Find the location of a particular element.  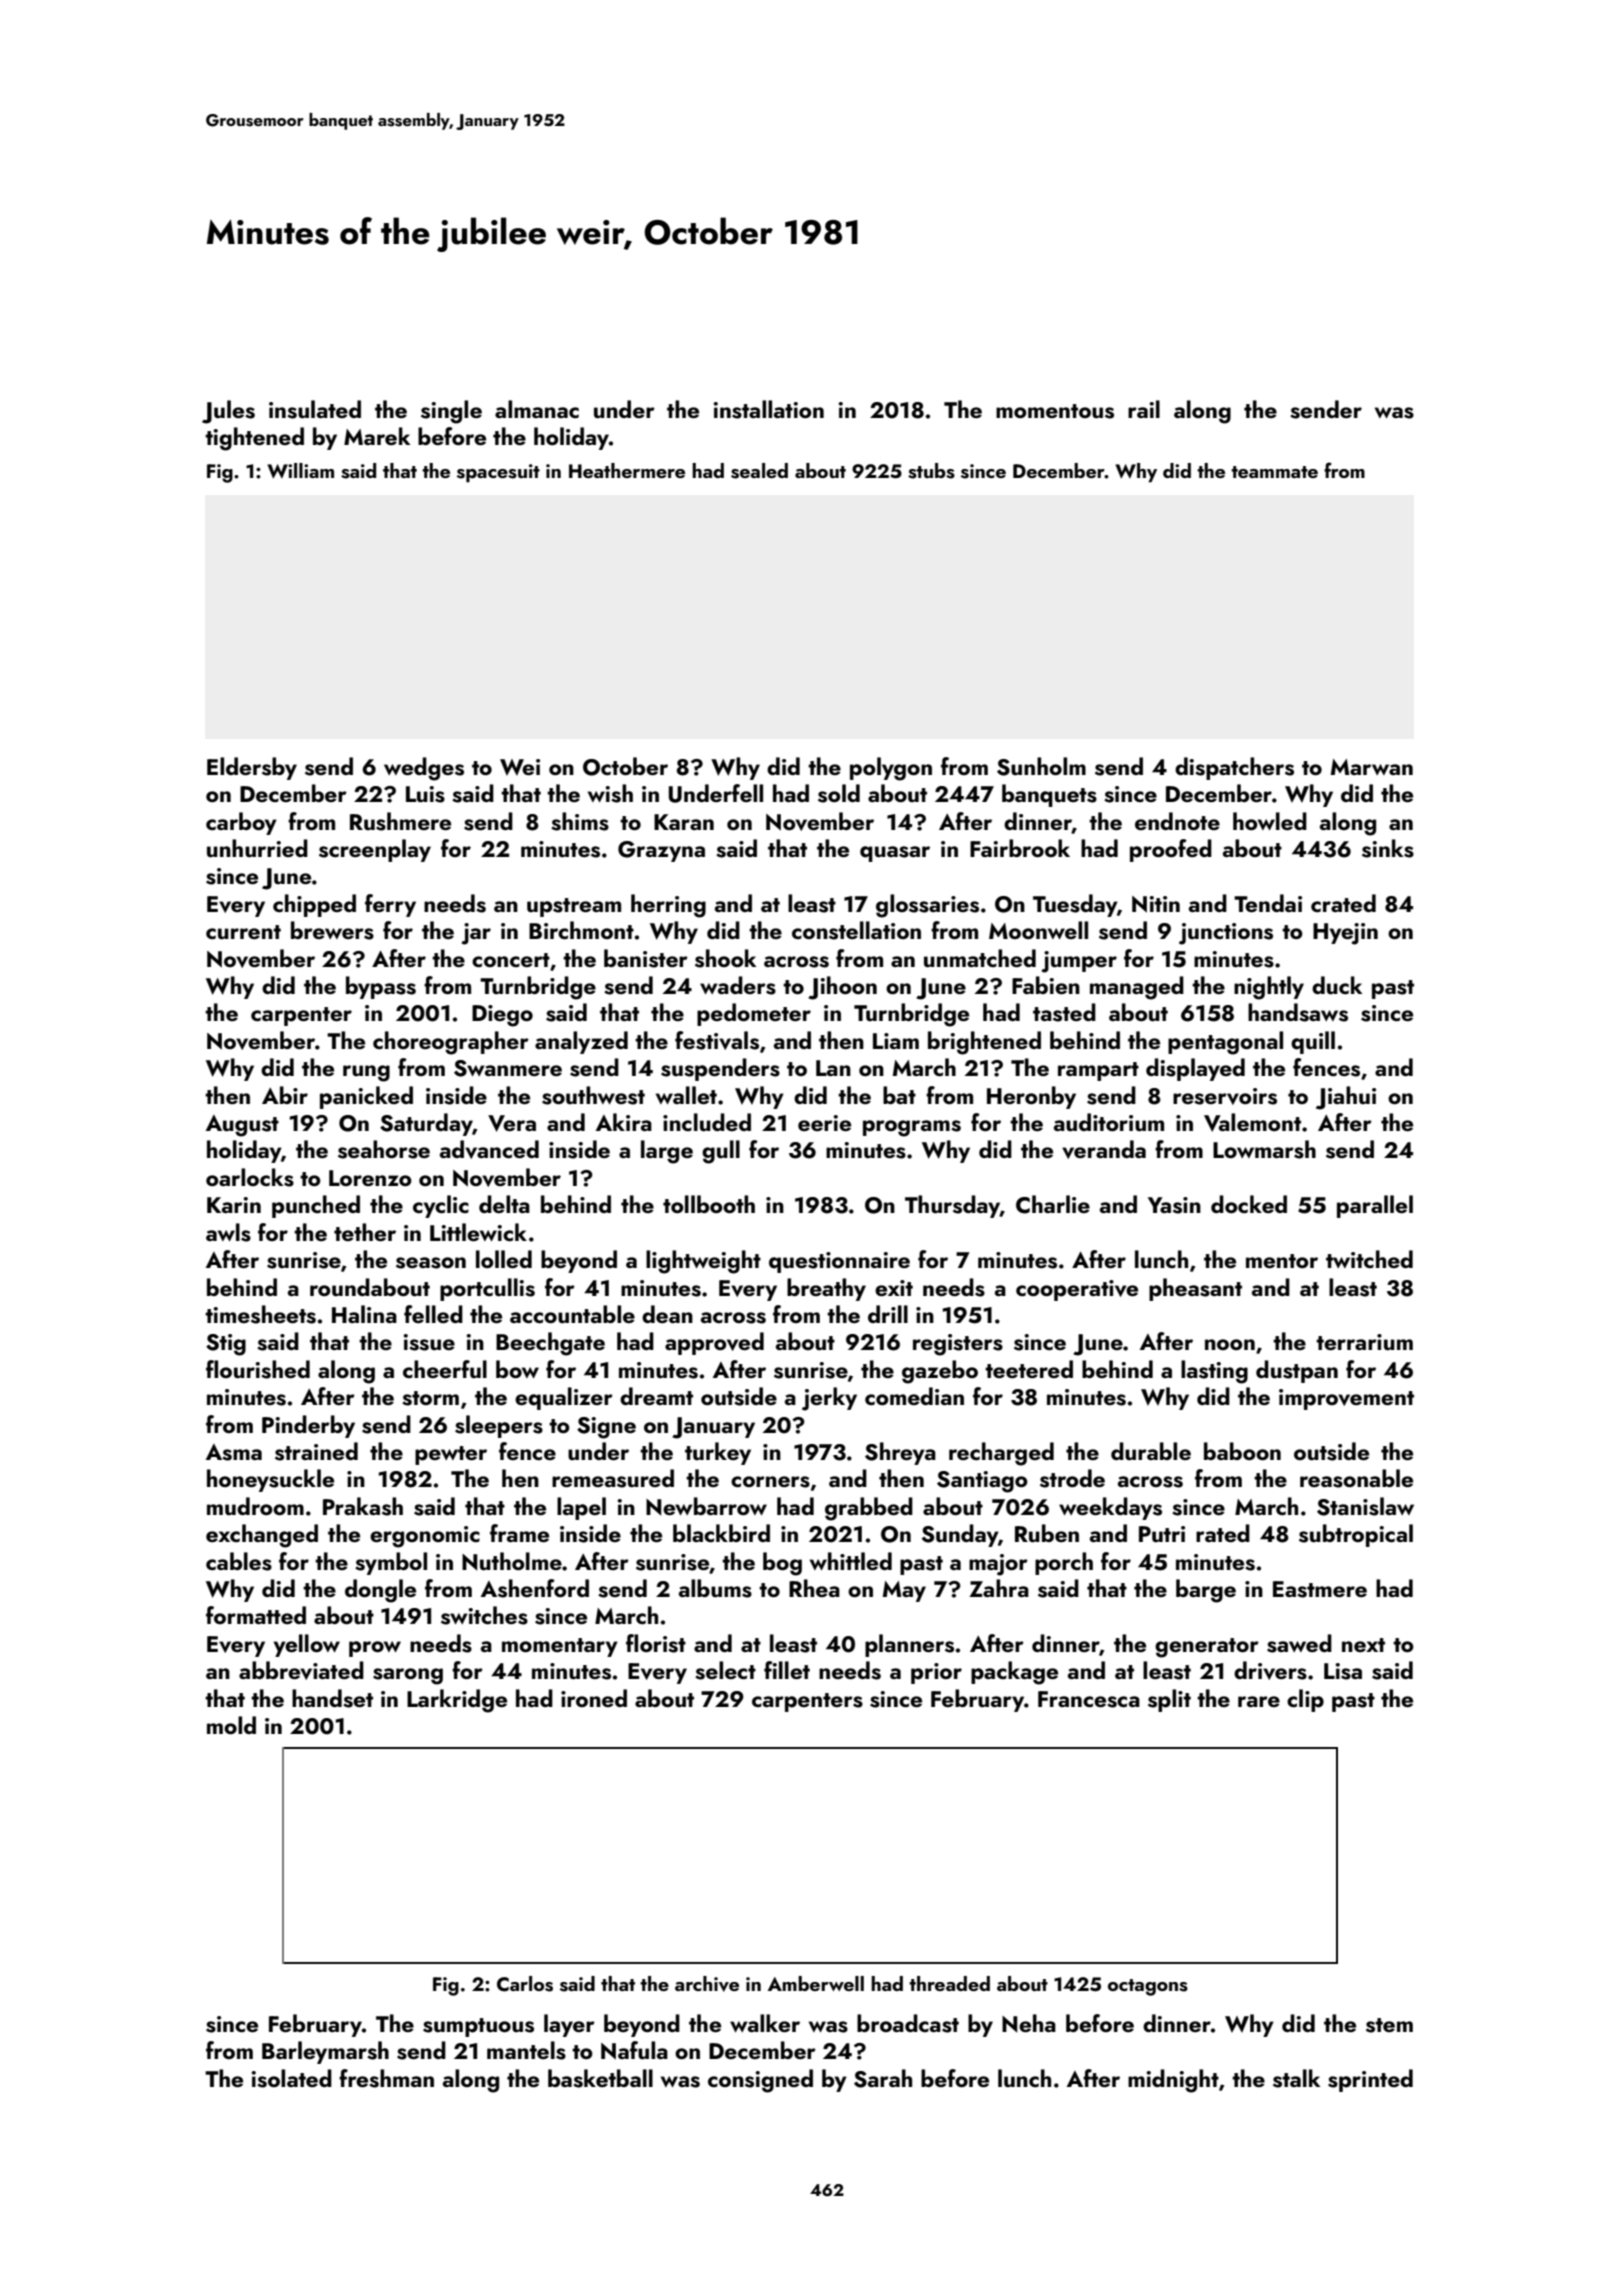

Yasin is located at coordinates (1174, 1205).
